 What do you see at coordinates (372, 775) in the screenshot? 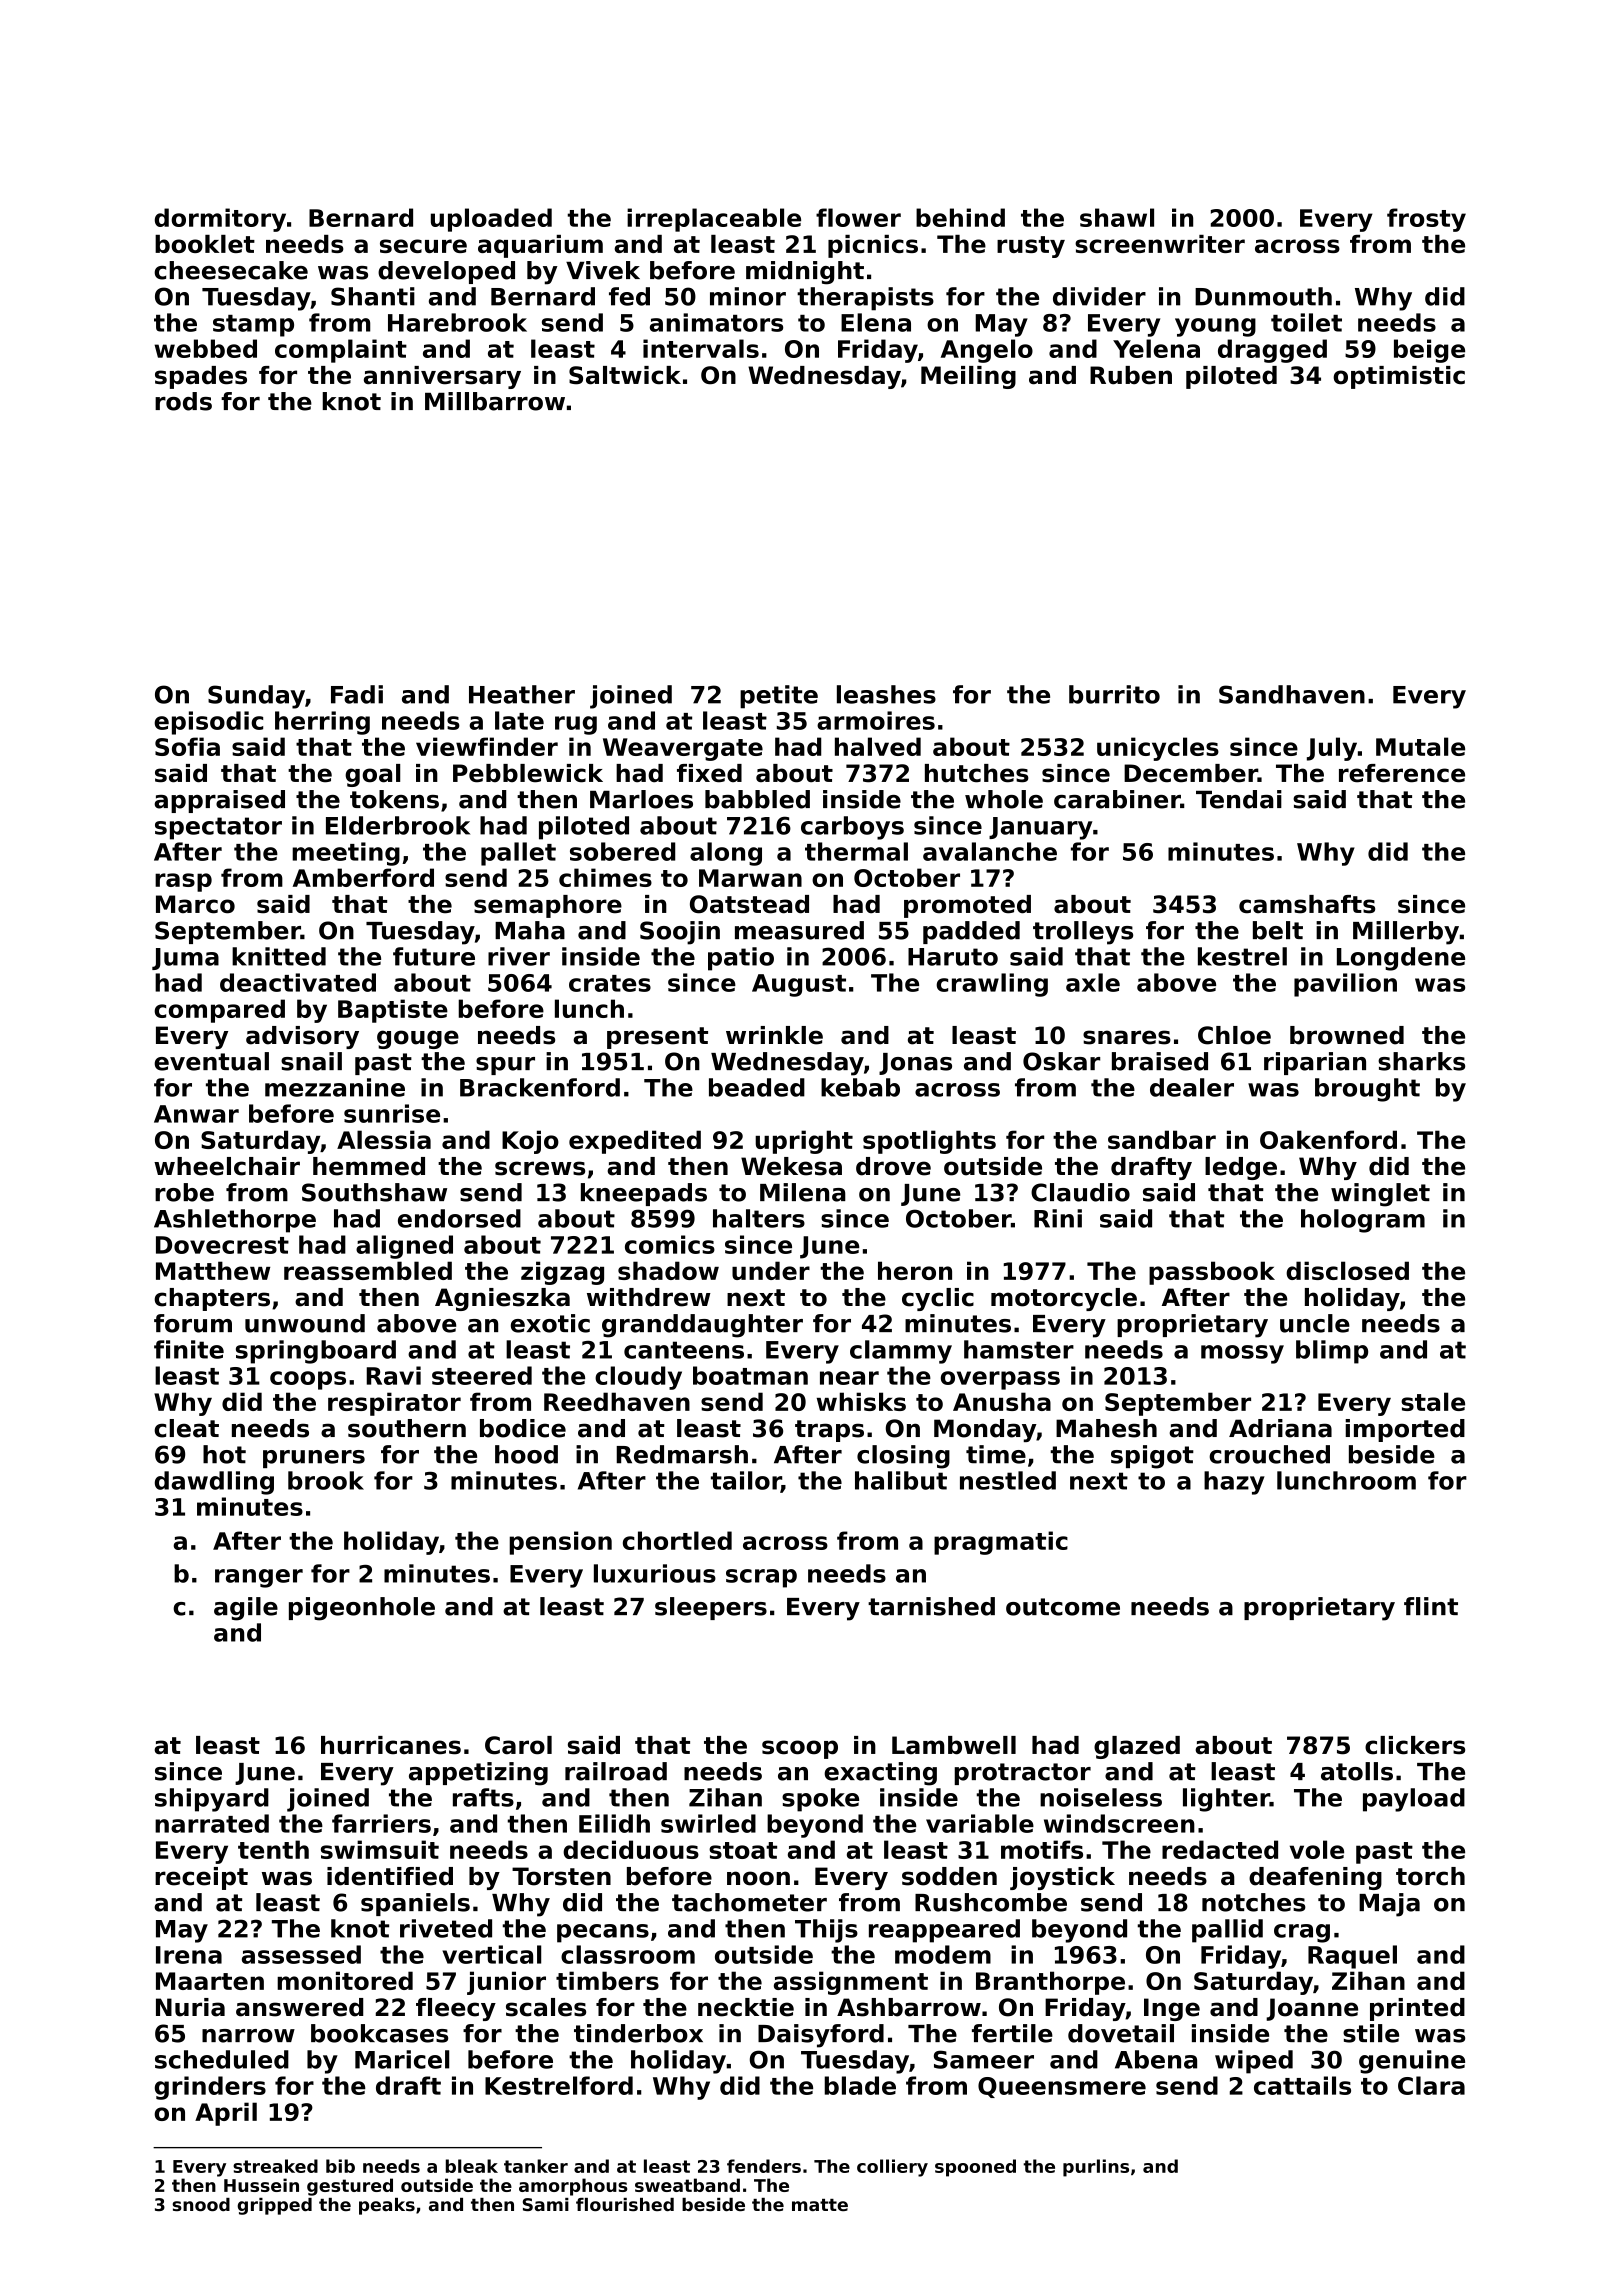
I see `goal` at bounding box center [372, 775].
